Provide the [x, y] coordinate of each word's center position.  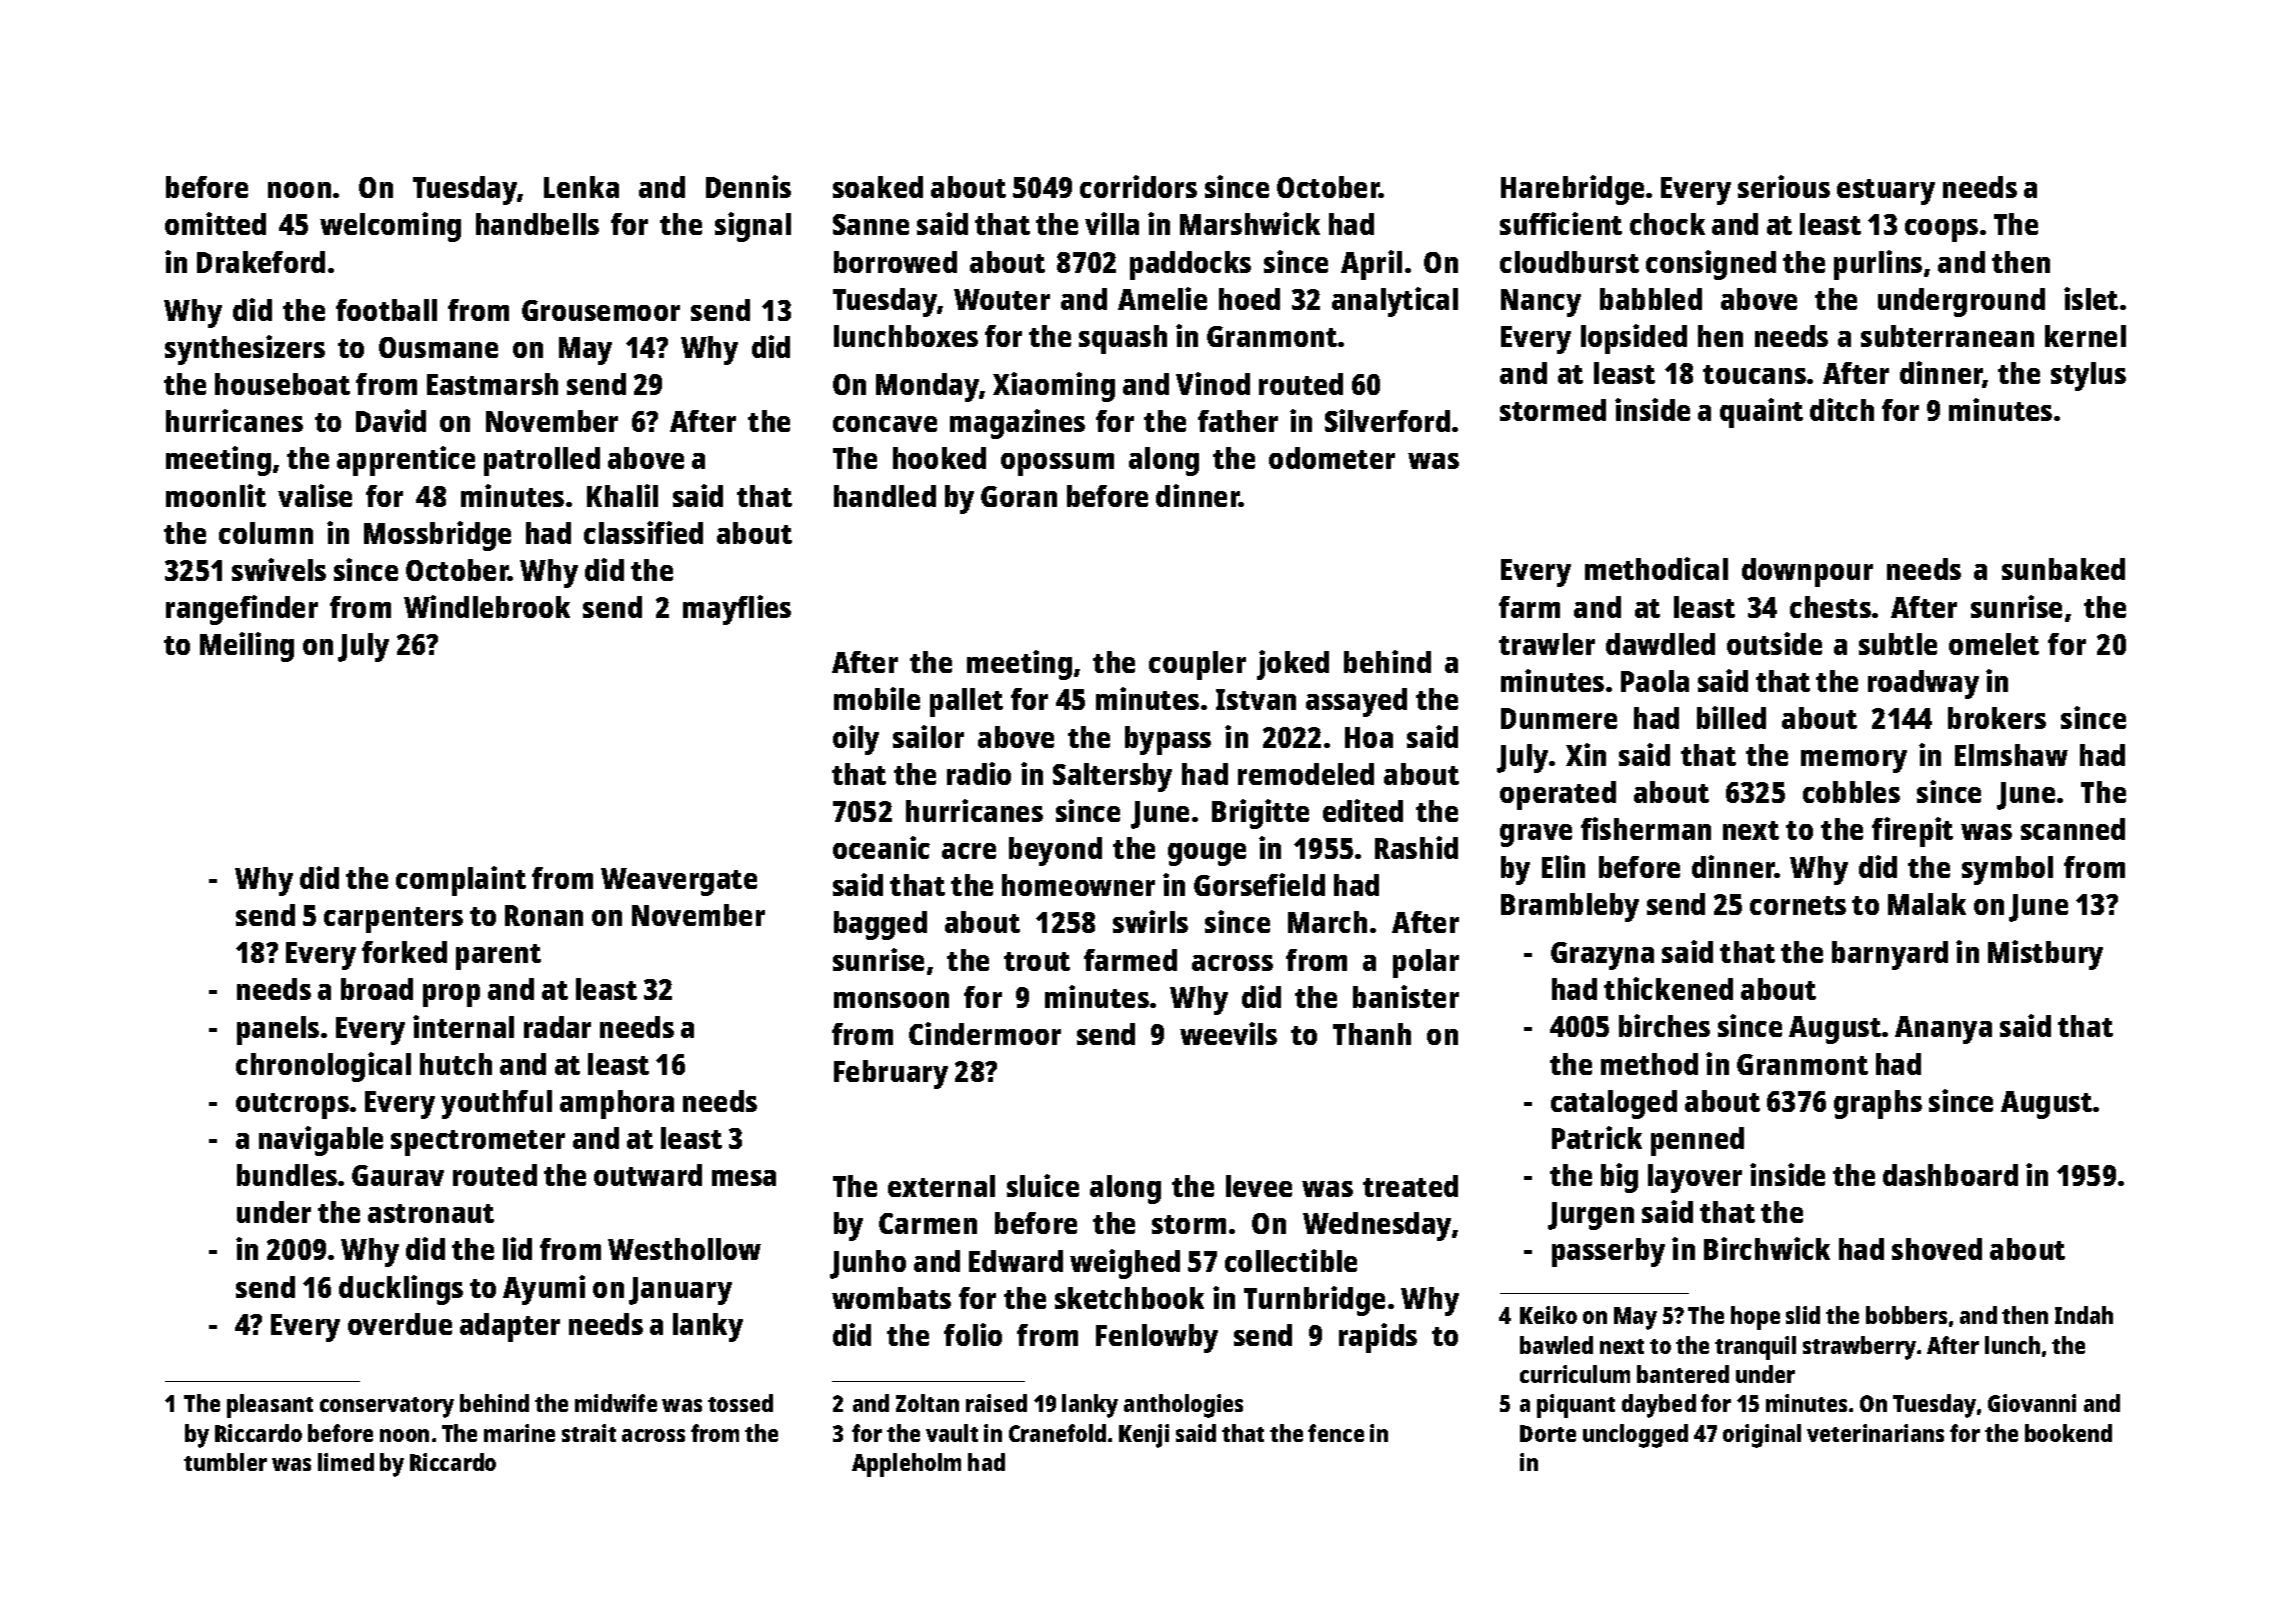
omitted [215, 223]
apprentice [406, 461]
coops [1941, 230]
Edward [1016, 1261]
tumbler [225, 1462]
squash [1123, 339]
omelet [1994, 644]
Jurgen [1591, 1216]
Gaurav [398, 1175]
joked [1293, 665]
